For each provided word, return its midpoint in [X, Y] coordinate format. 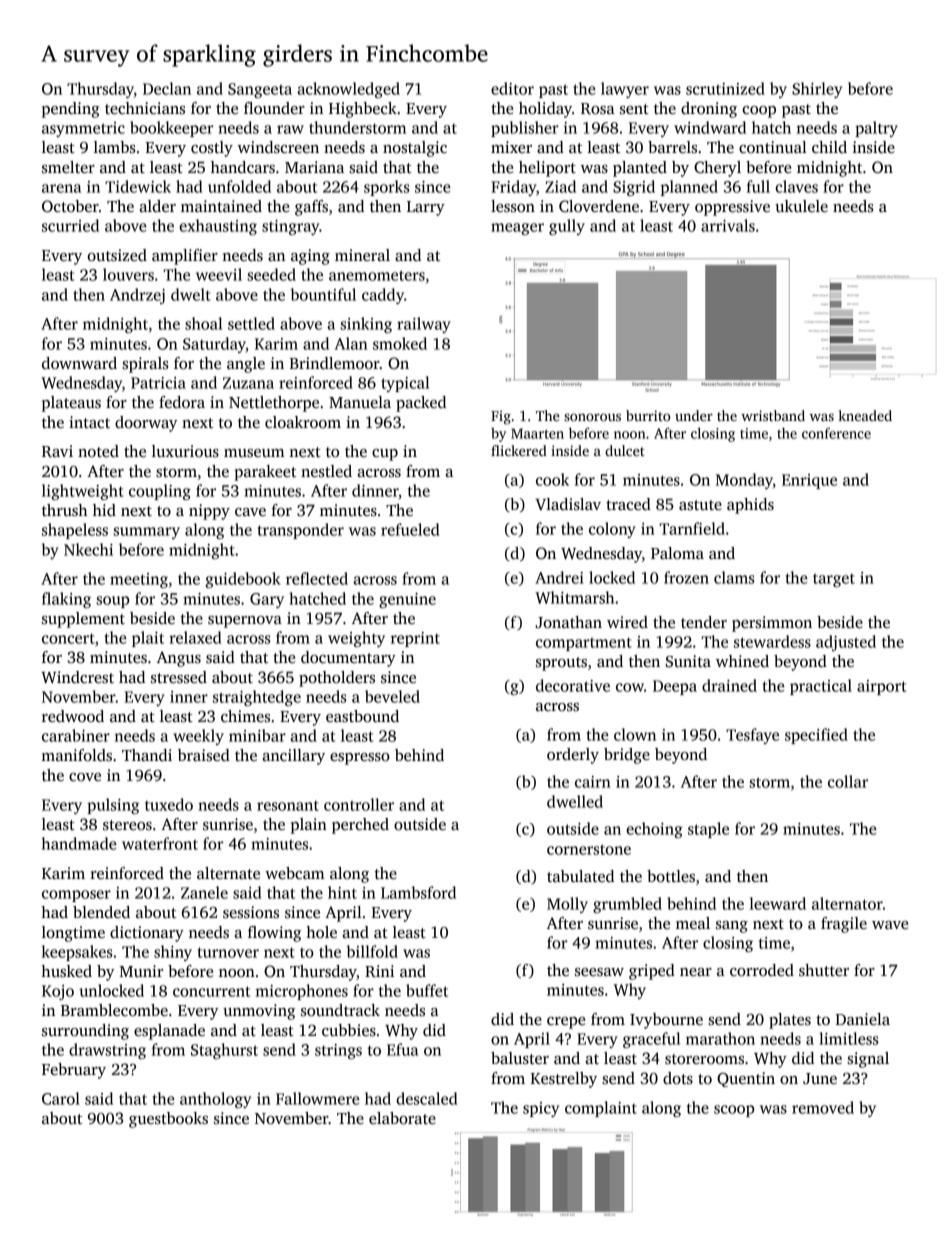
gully [567, 227]
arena [61, 188]
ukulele [801, 206]
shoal [203, 323]
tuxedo [169, 804]
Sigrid [634, 188]
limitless [849, 1038]
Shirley [817, 90]
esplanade [169, 1032]
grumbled [627, 905]
